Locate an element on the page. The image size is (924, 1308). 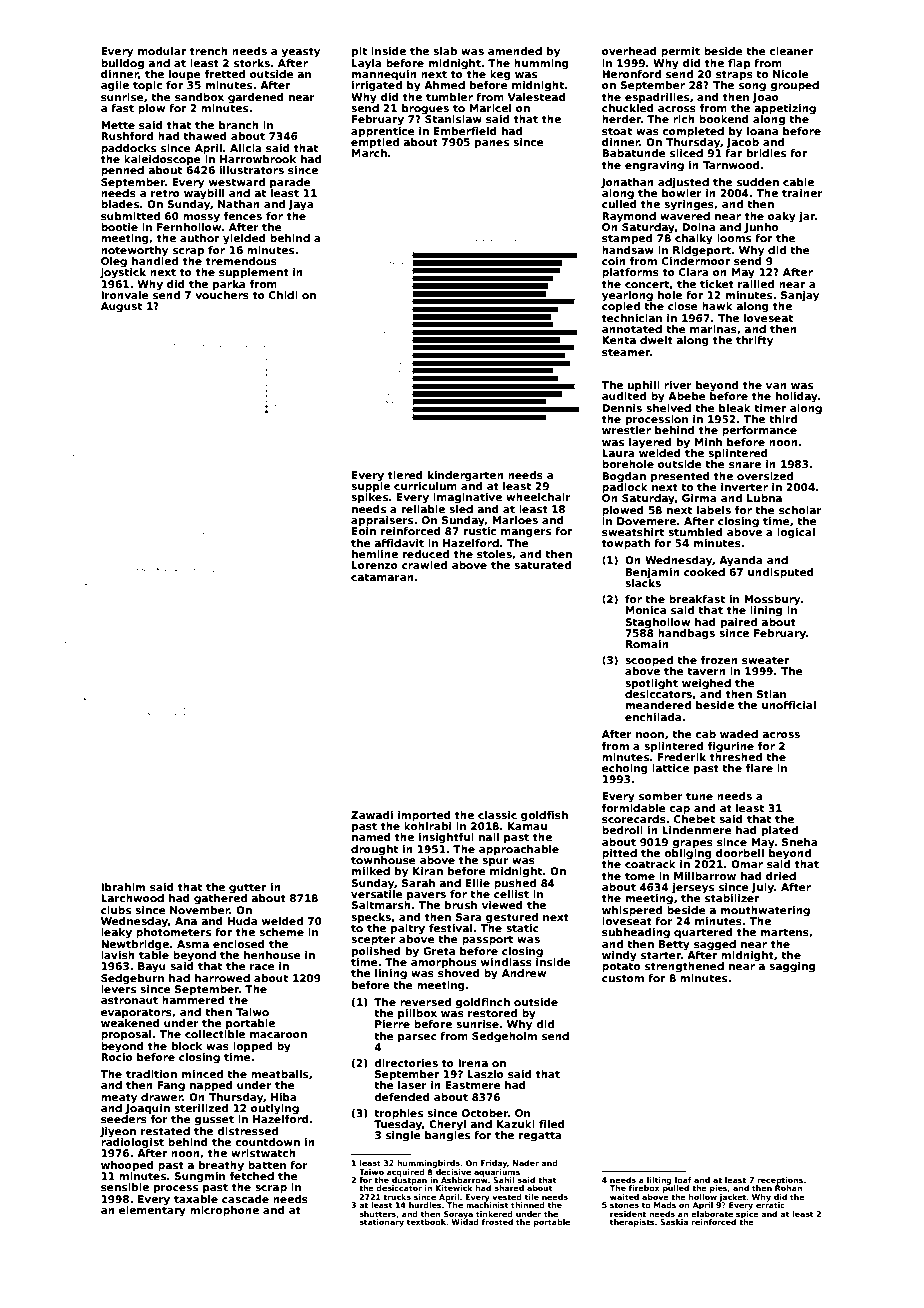
spice is located at coordinates (747, 1215).
